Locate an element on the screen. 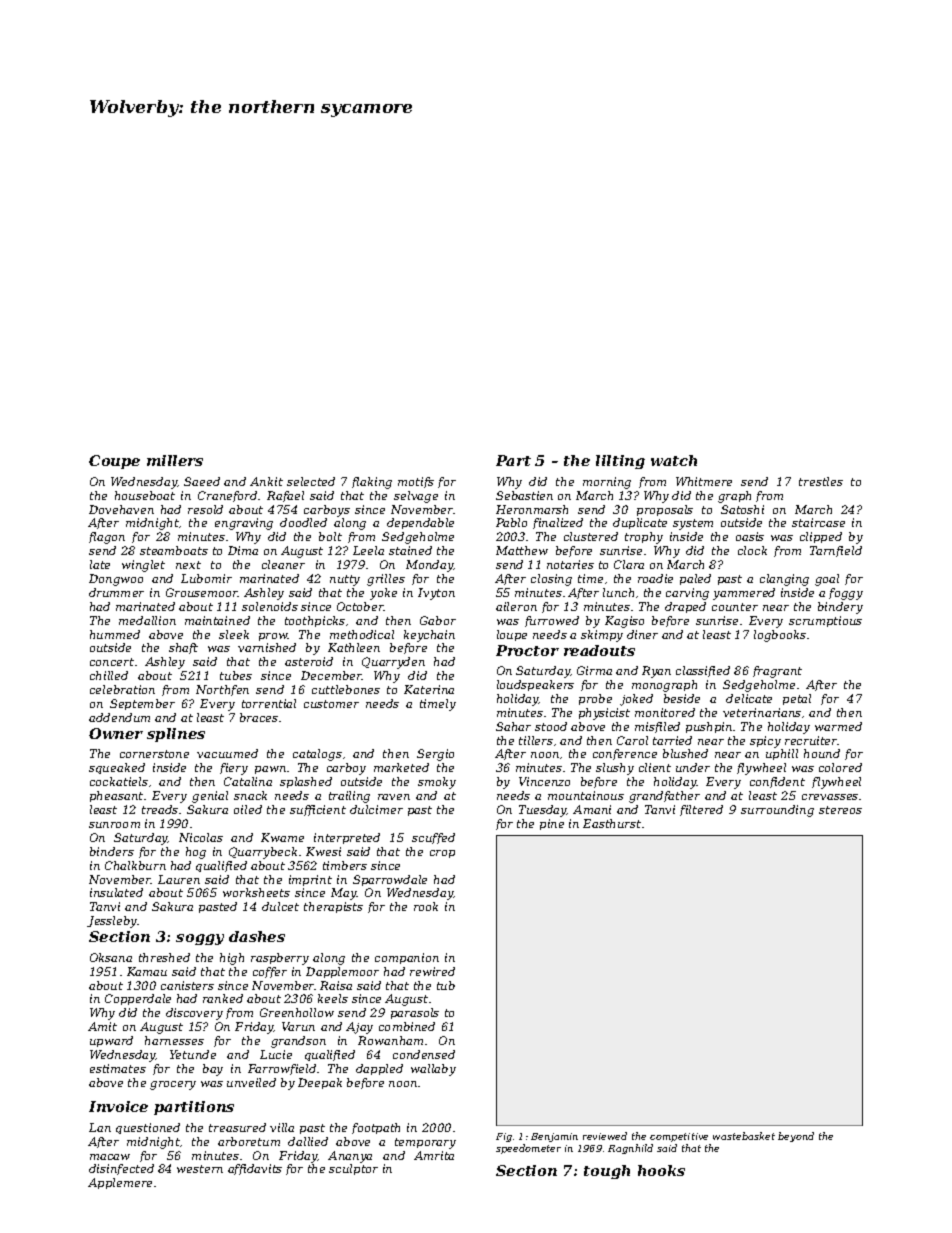  threshed is located at coordinates (164, 957).
